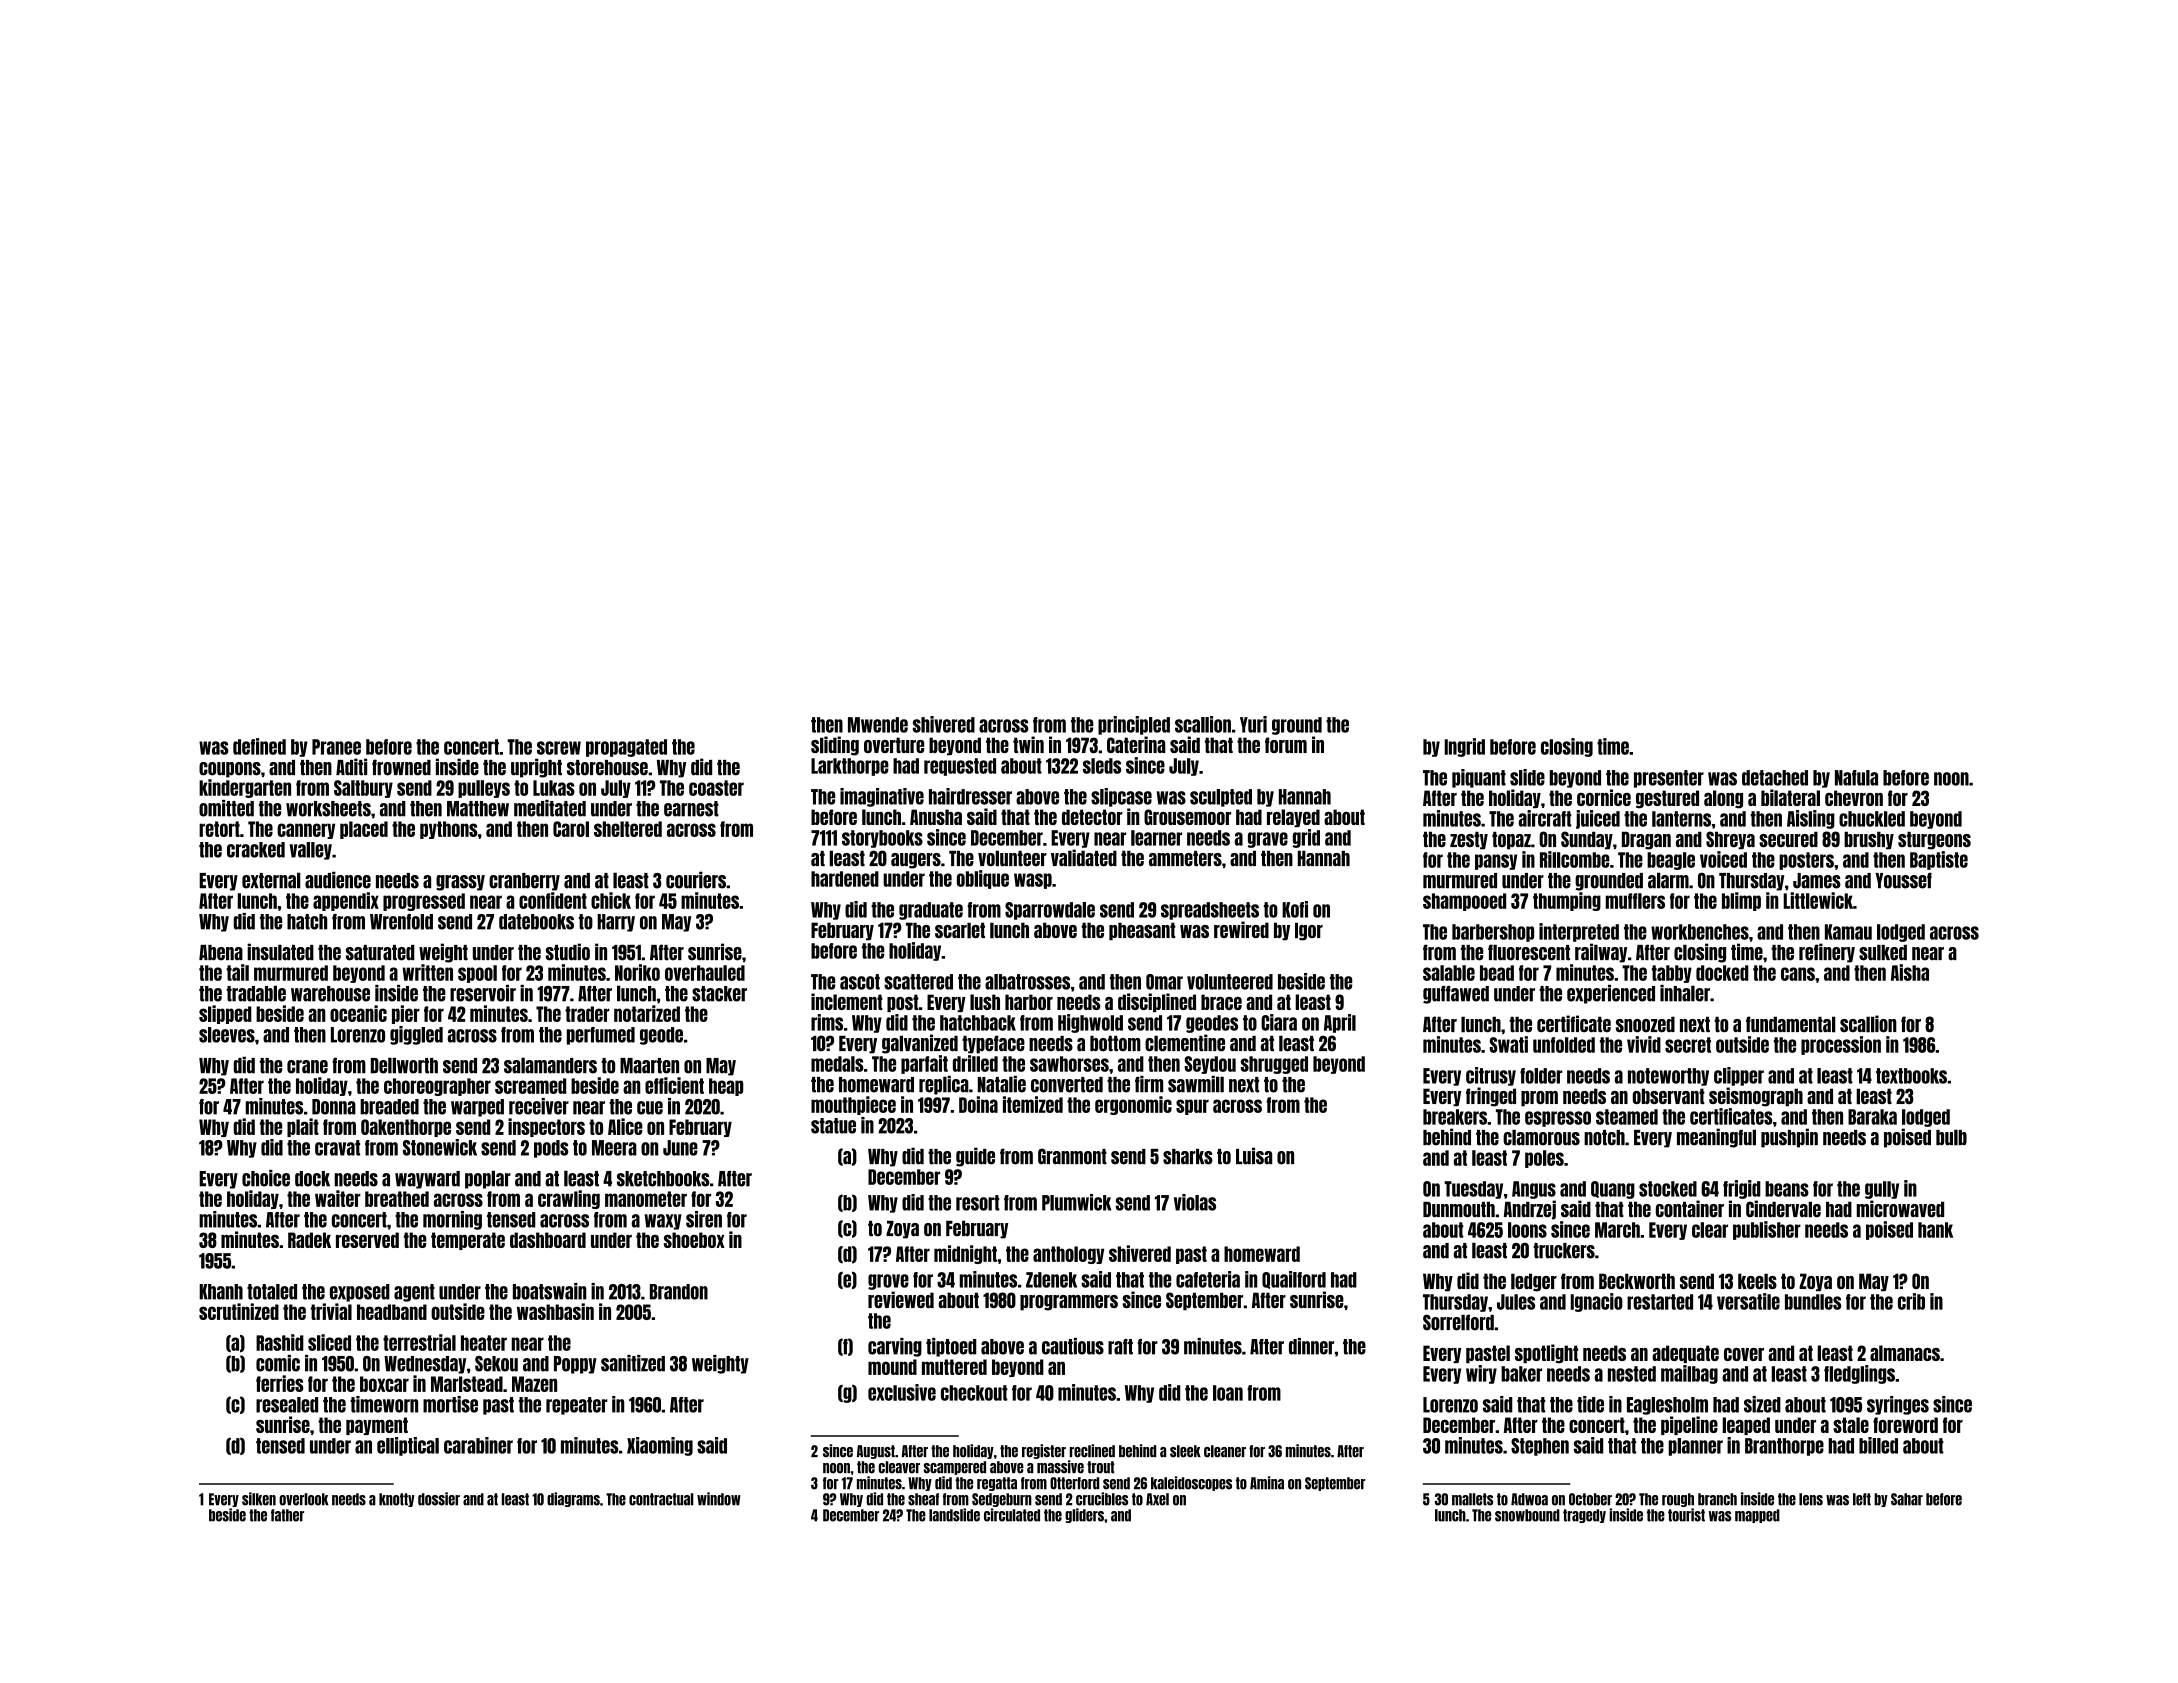 This screenshot has height=1683, width=2178. What do you see at coordinates (1028, 744) in the screenshot?
I see `twin` at bounding box center [1028, 744].
